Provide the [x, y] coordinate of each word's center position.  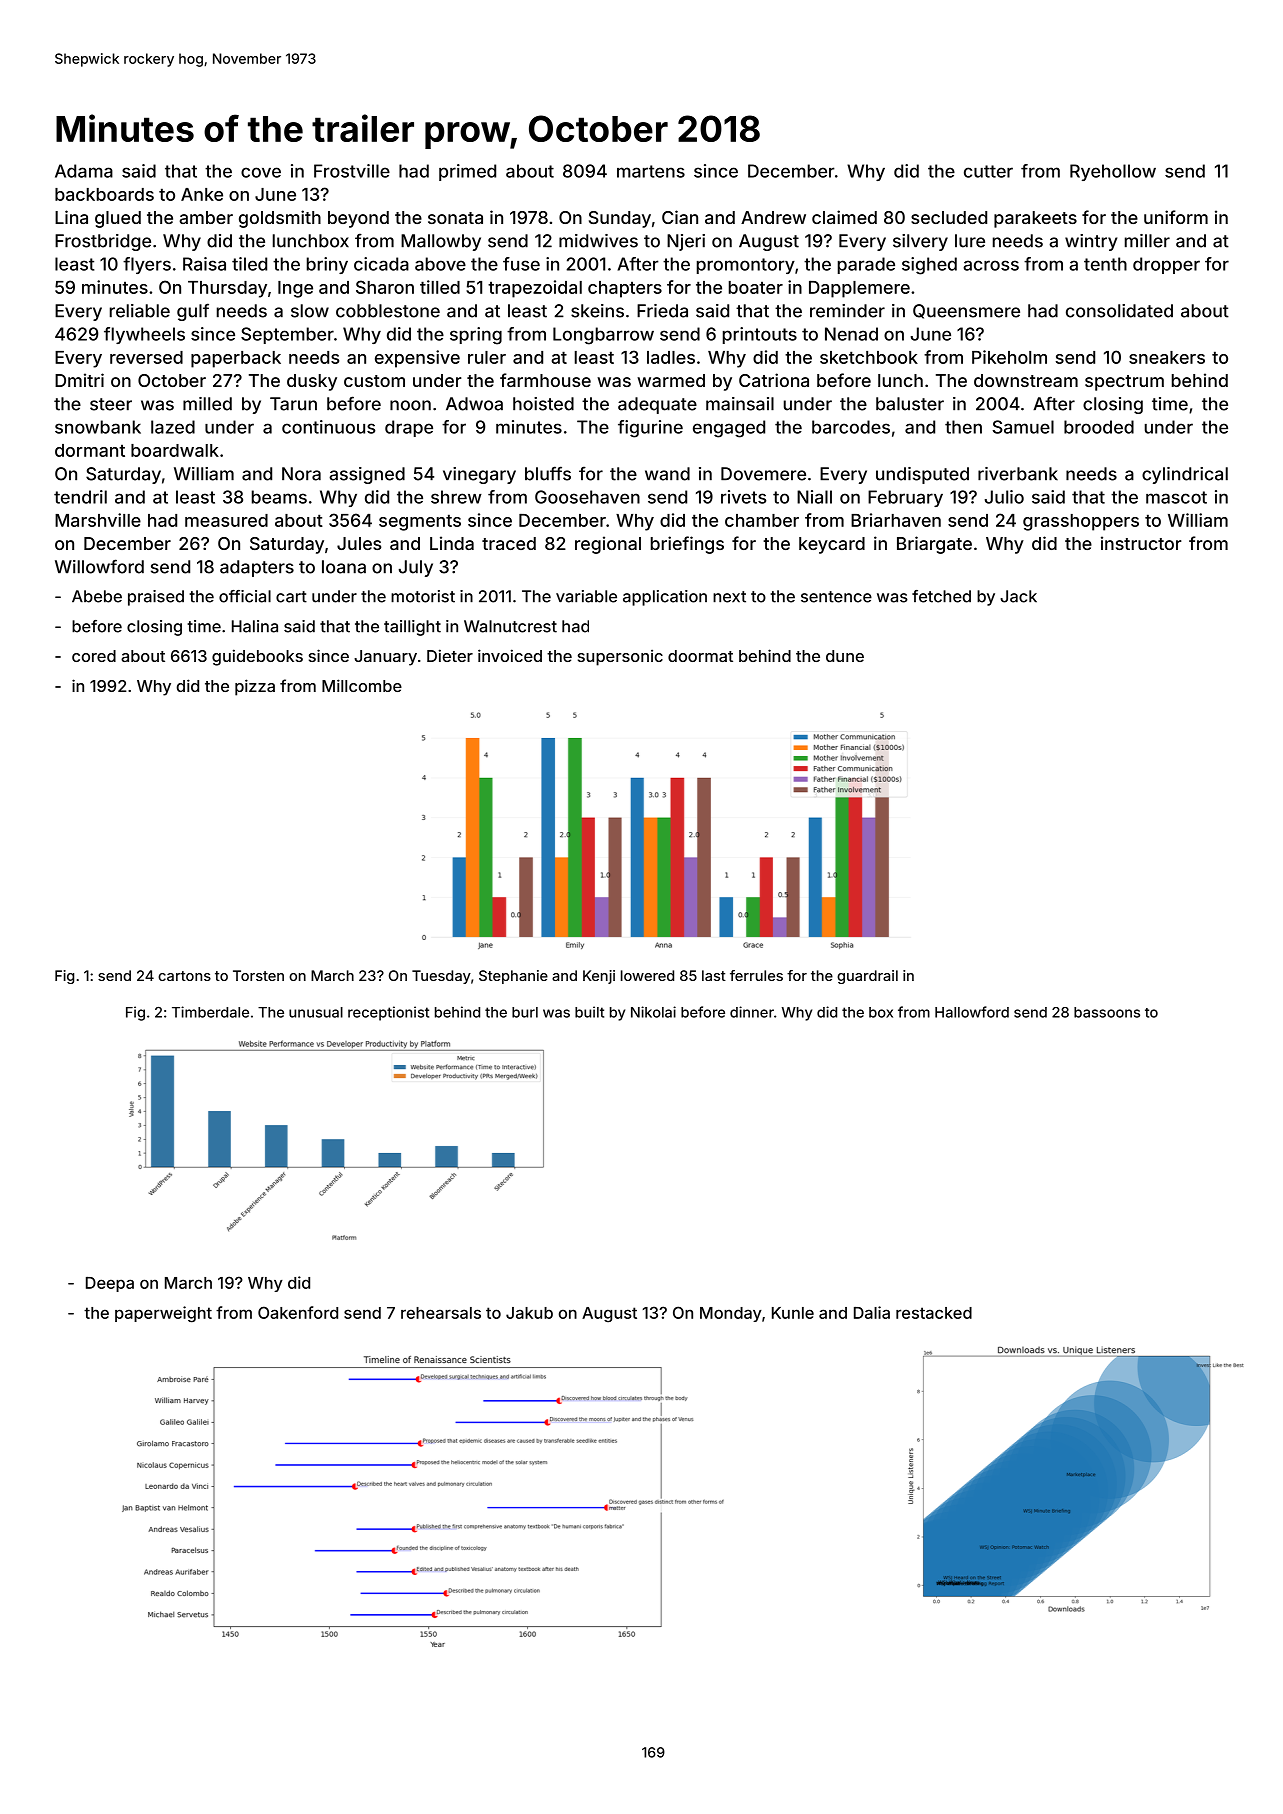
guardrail [867, 977]
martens [651, 171]
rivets [743, 497]
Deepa [110, 1284]
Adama [84, 171]
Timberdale [210, 1012]
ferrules [756, 975]
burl [525, 1012]
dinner [752, 1012]
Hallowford [972, 1012]
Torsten [258, 975]
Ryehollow [1113, 172]
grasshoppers [1081, 522]
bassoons [1107, 1012]
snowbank [98, 427]
